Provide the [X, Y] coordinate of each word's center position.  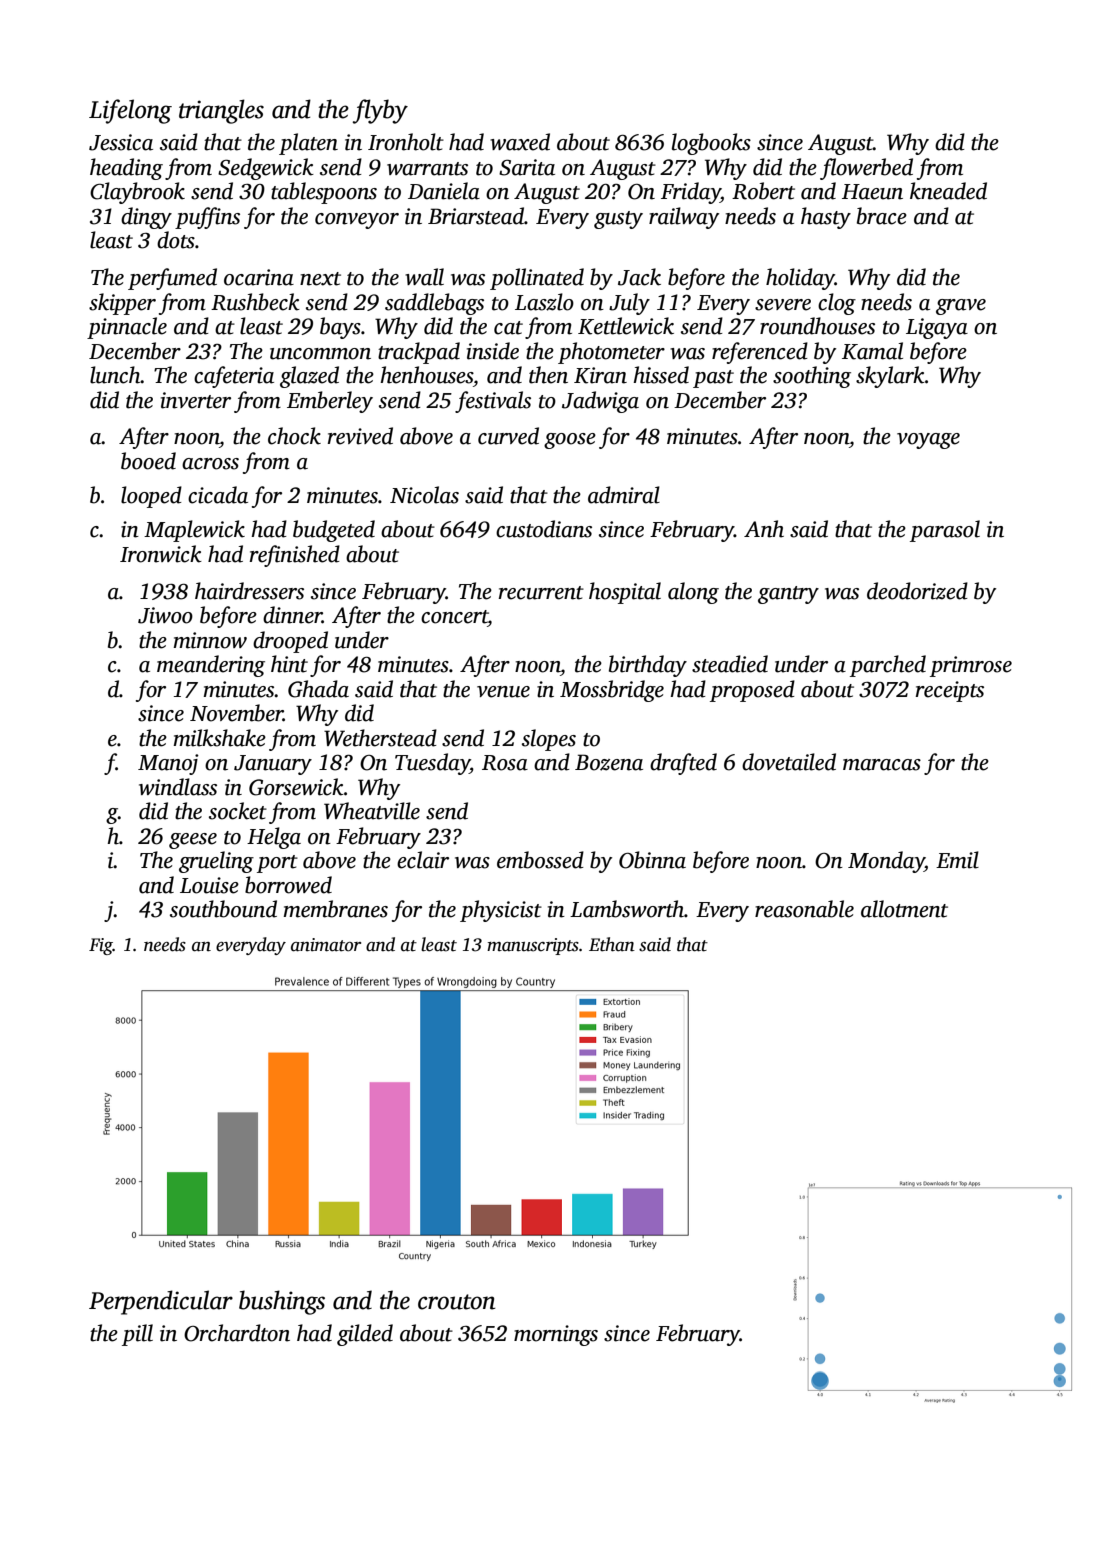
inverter [196, 400]
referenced [760, 353]
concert [454, 617]
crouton [457, 1302]
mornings [556, 1335]
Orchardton [237, 1333]
